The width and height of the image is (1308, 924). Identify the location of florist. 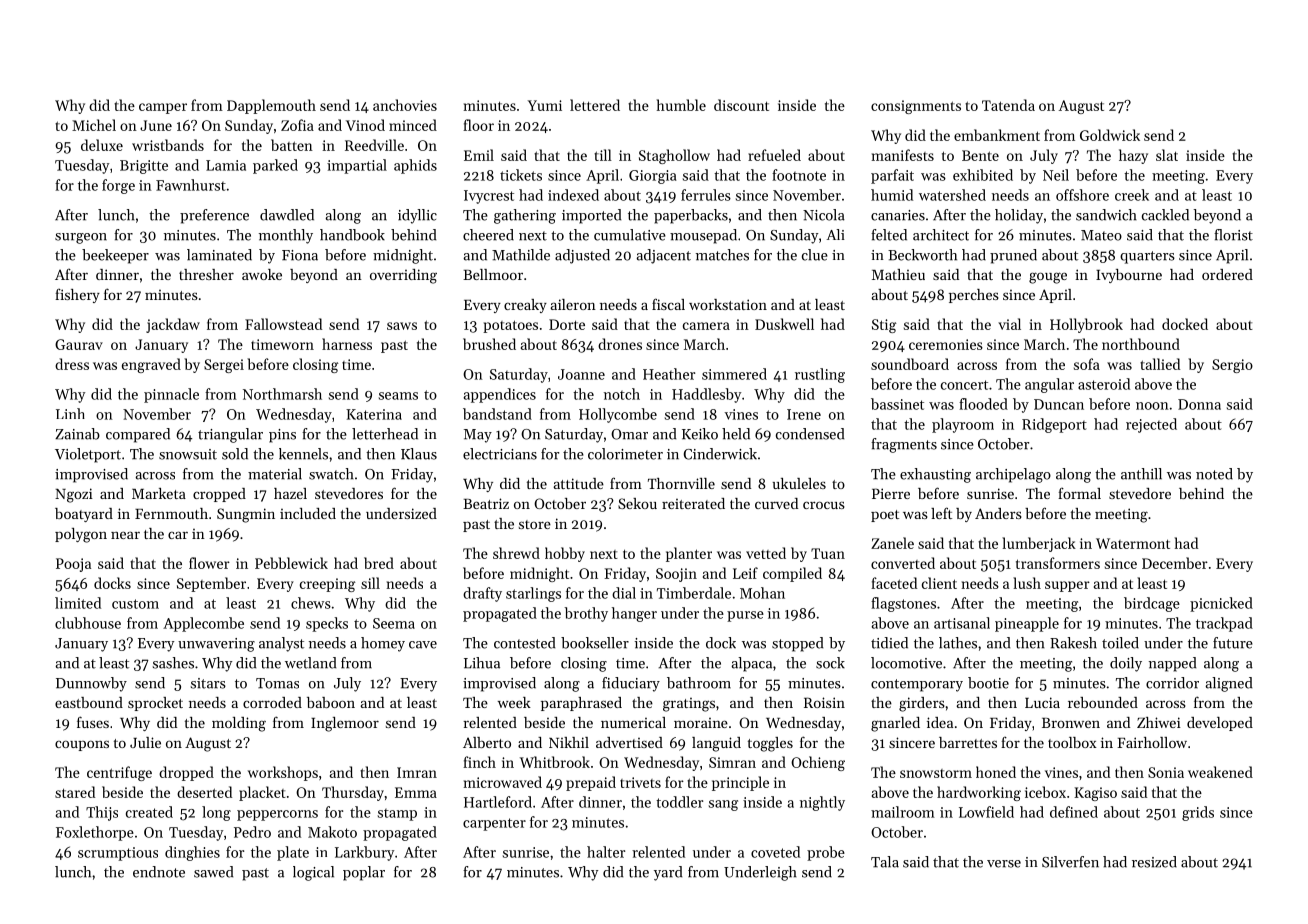
(1233, 235).
